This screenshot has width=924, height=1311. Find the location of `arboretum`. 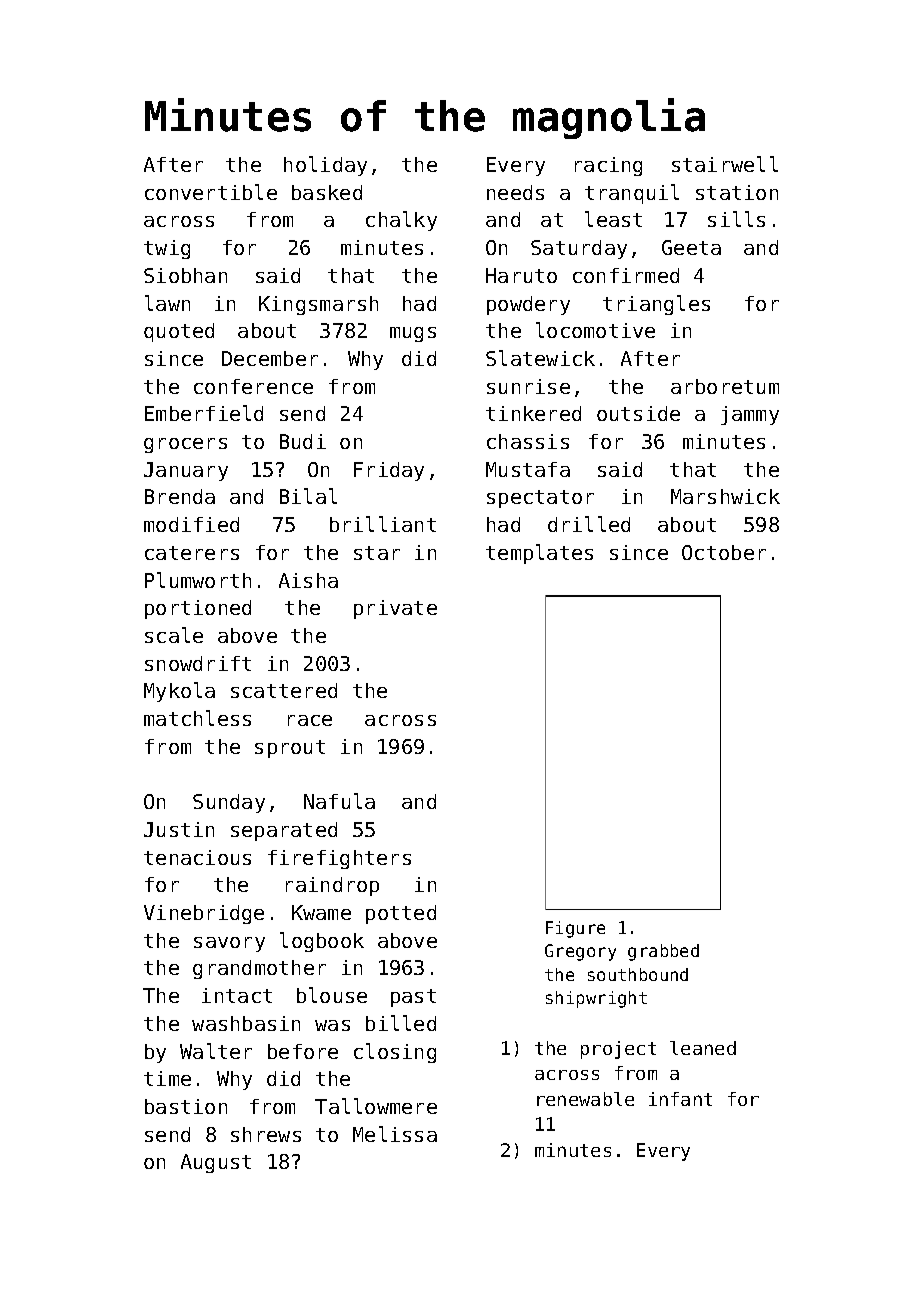

arboretum is located at coordinates (725, 386).
